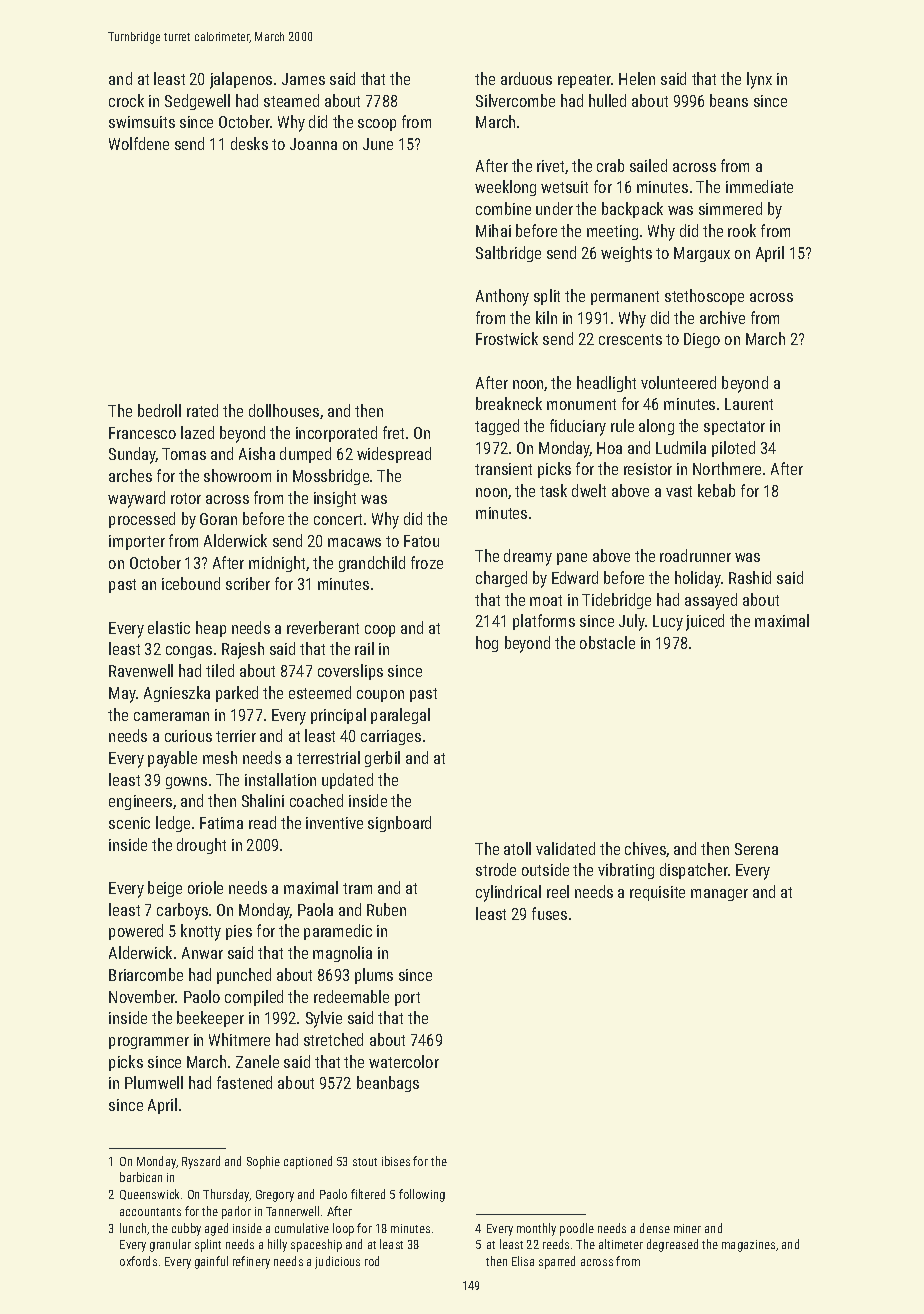  I want to click on Serena, so click(756, 849).
